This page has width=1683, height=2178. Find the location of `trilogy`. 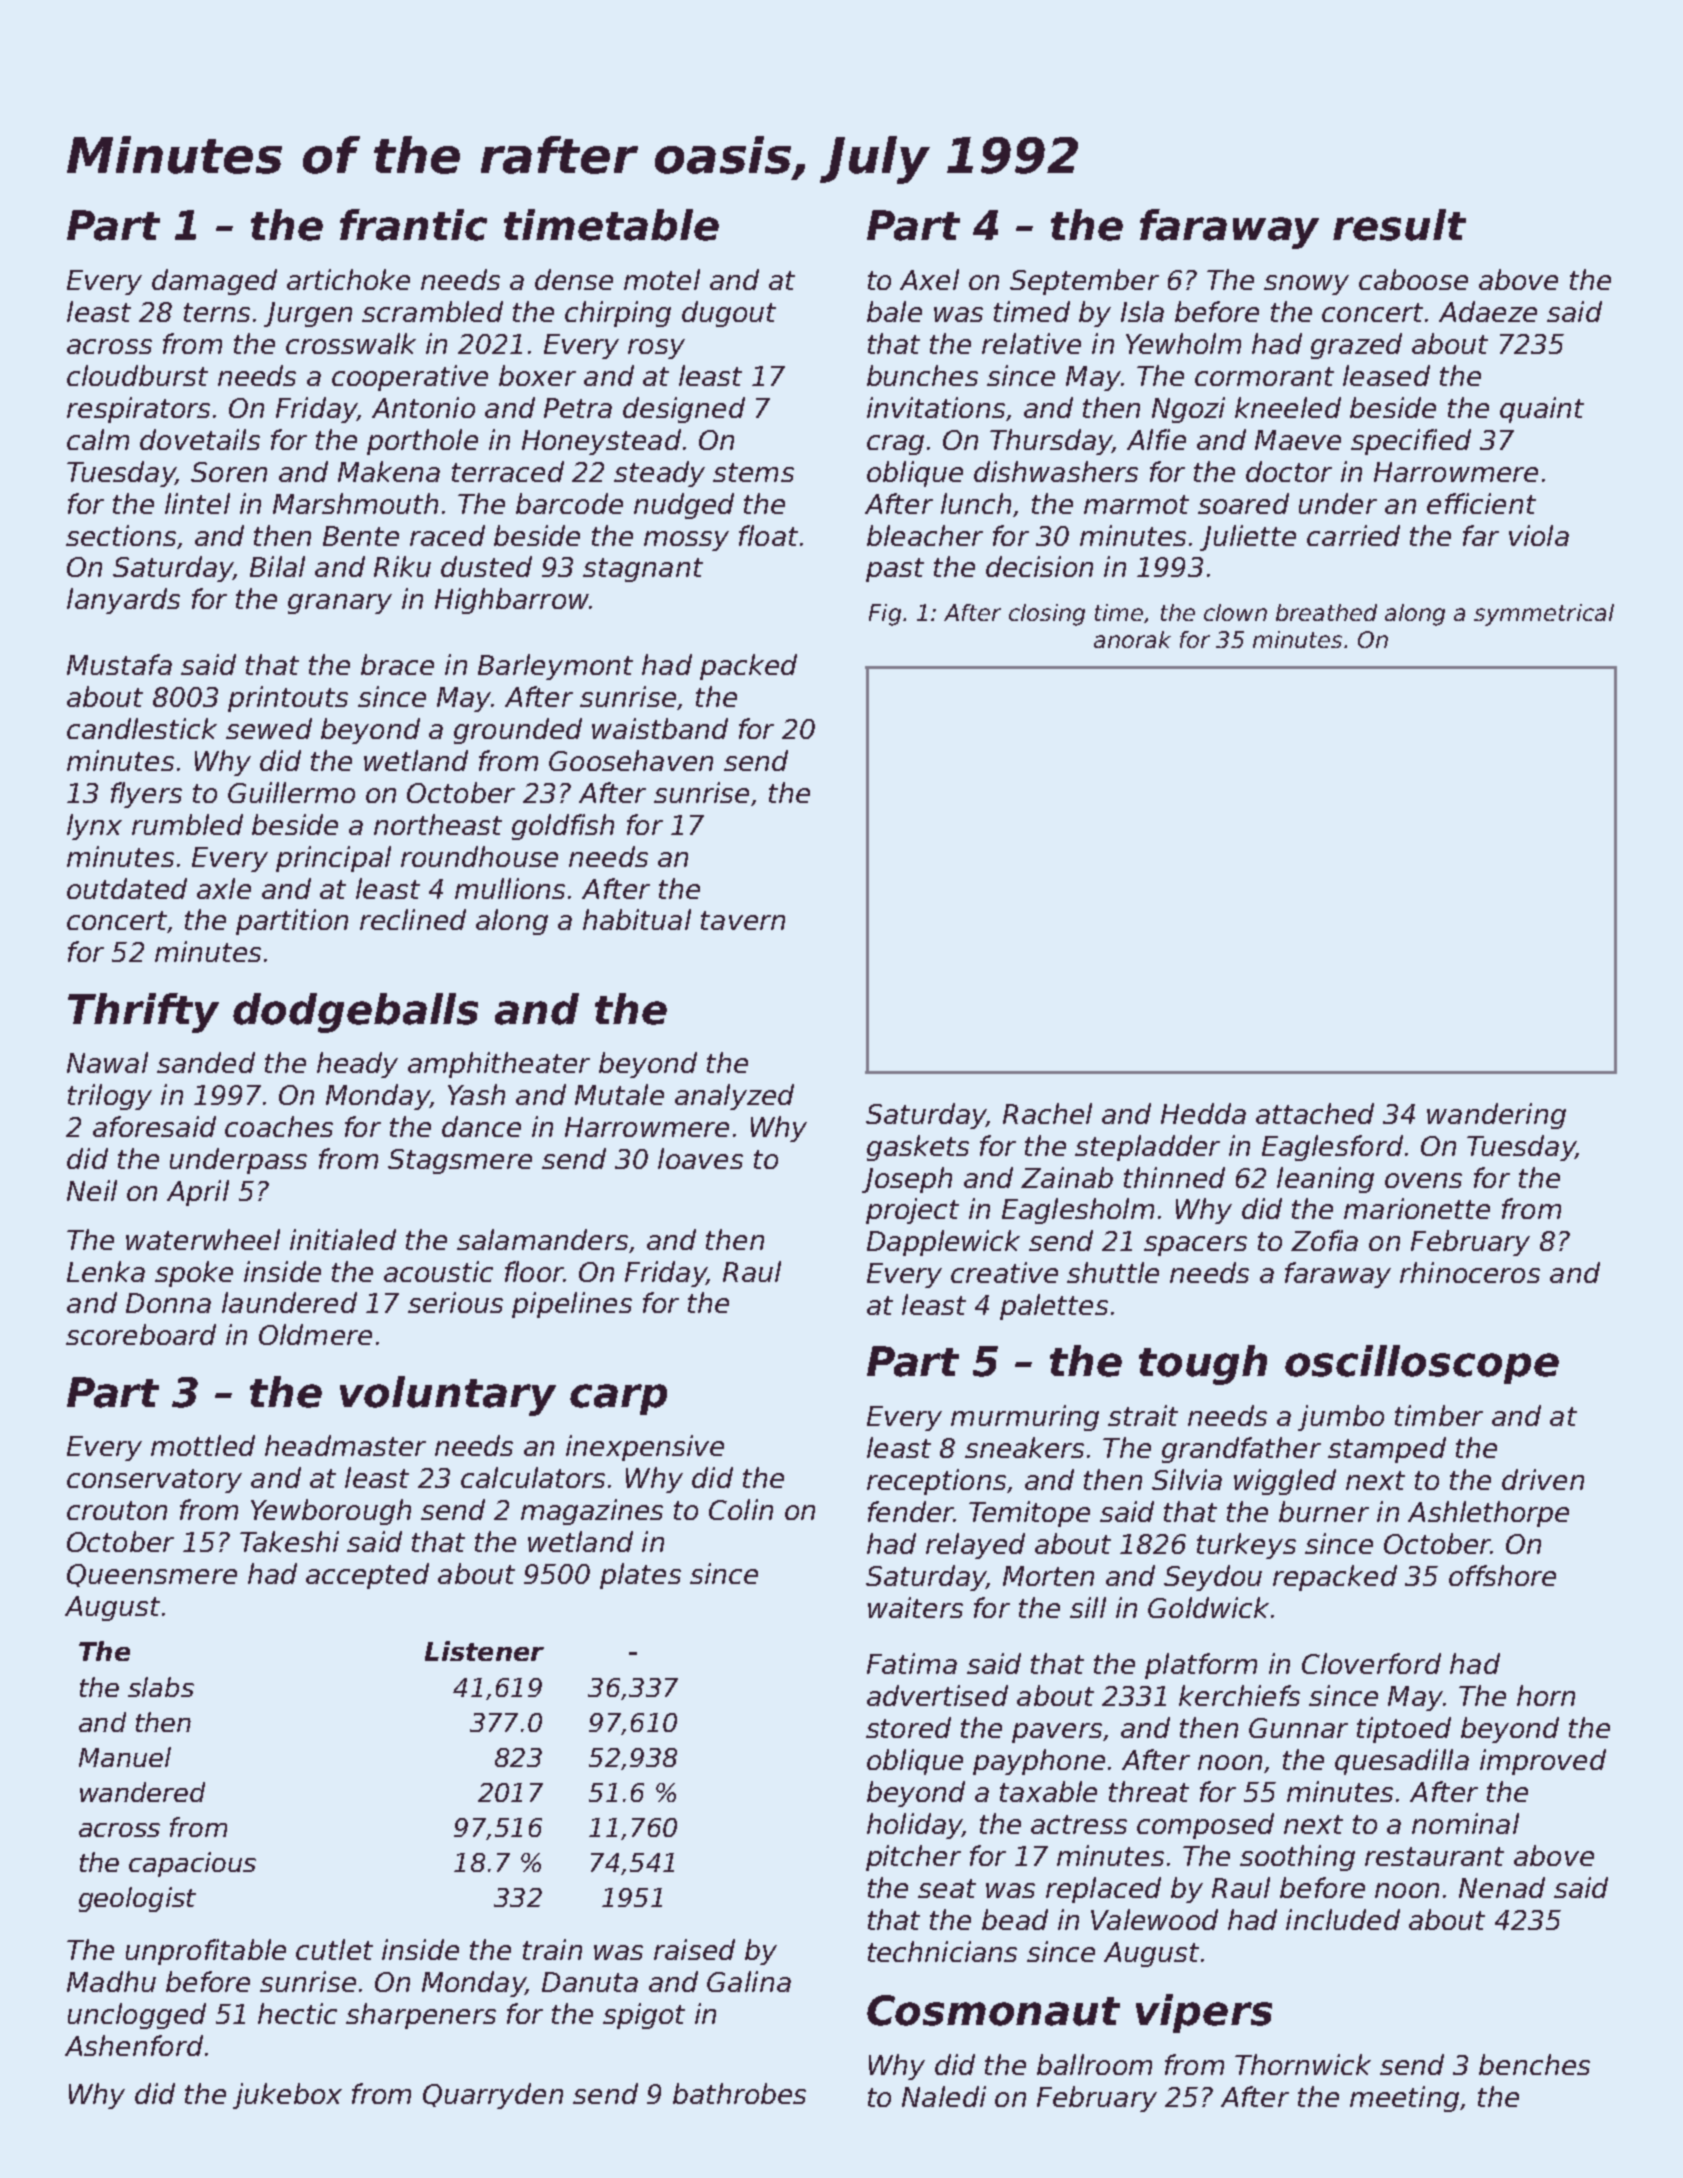

trilogy is located at coordinates (110, 1097).
